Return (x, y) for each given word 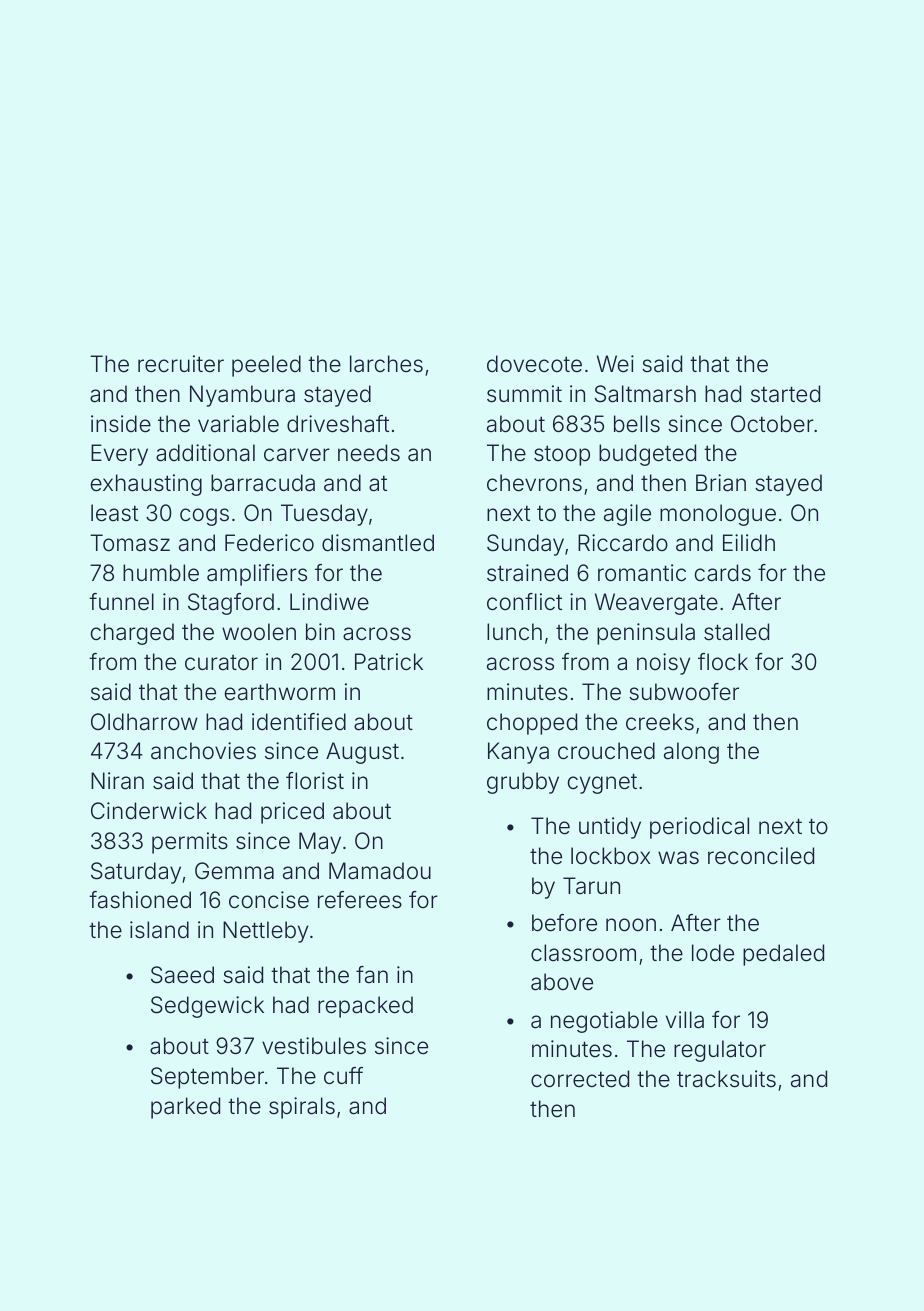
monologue (718, 515)
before (564, 923)
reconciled (761, 856)
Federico (269, 543)
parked (185, 1108)
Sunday (525, 545)
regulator (720, 1051)
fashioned (140, 900)
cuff (343, 1075)
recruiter (181, 364)
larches (386, 364)
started (785, 394)
